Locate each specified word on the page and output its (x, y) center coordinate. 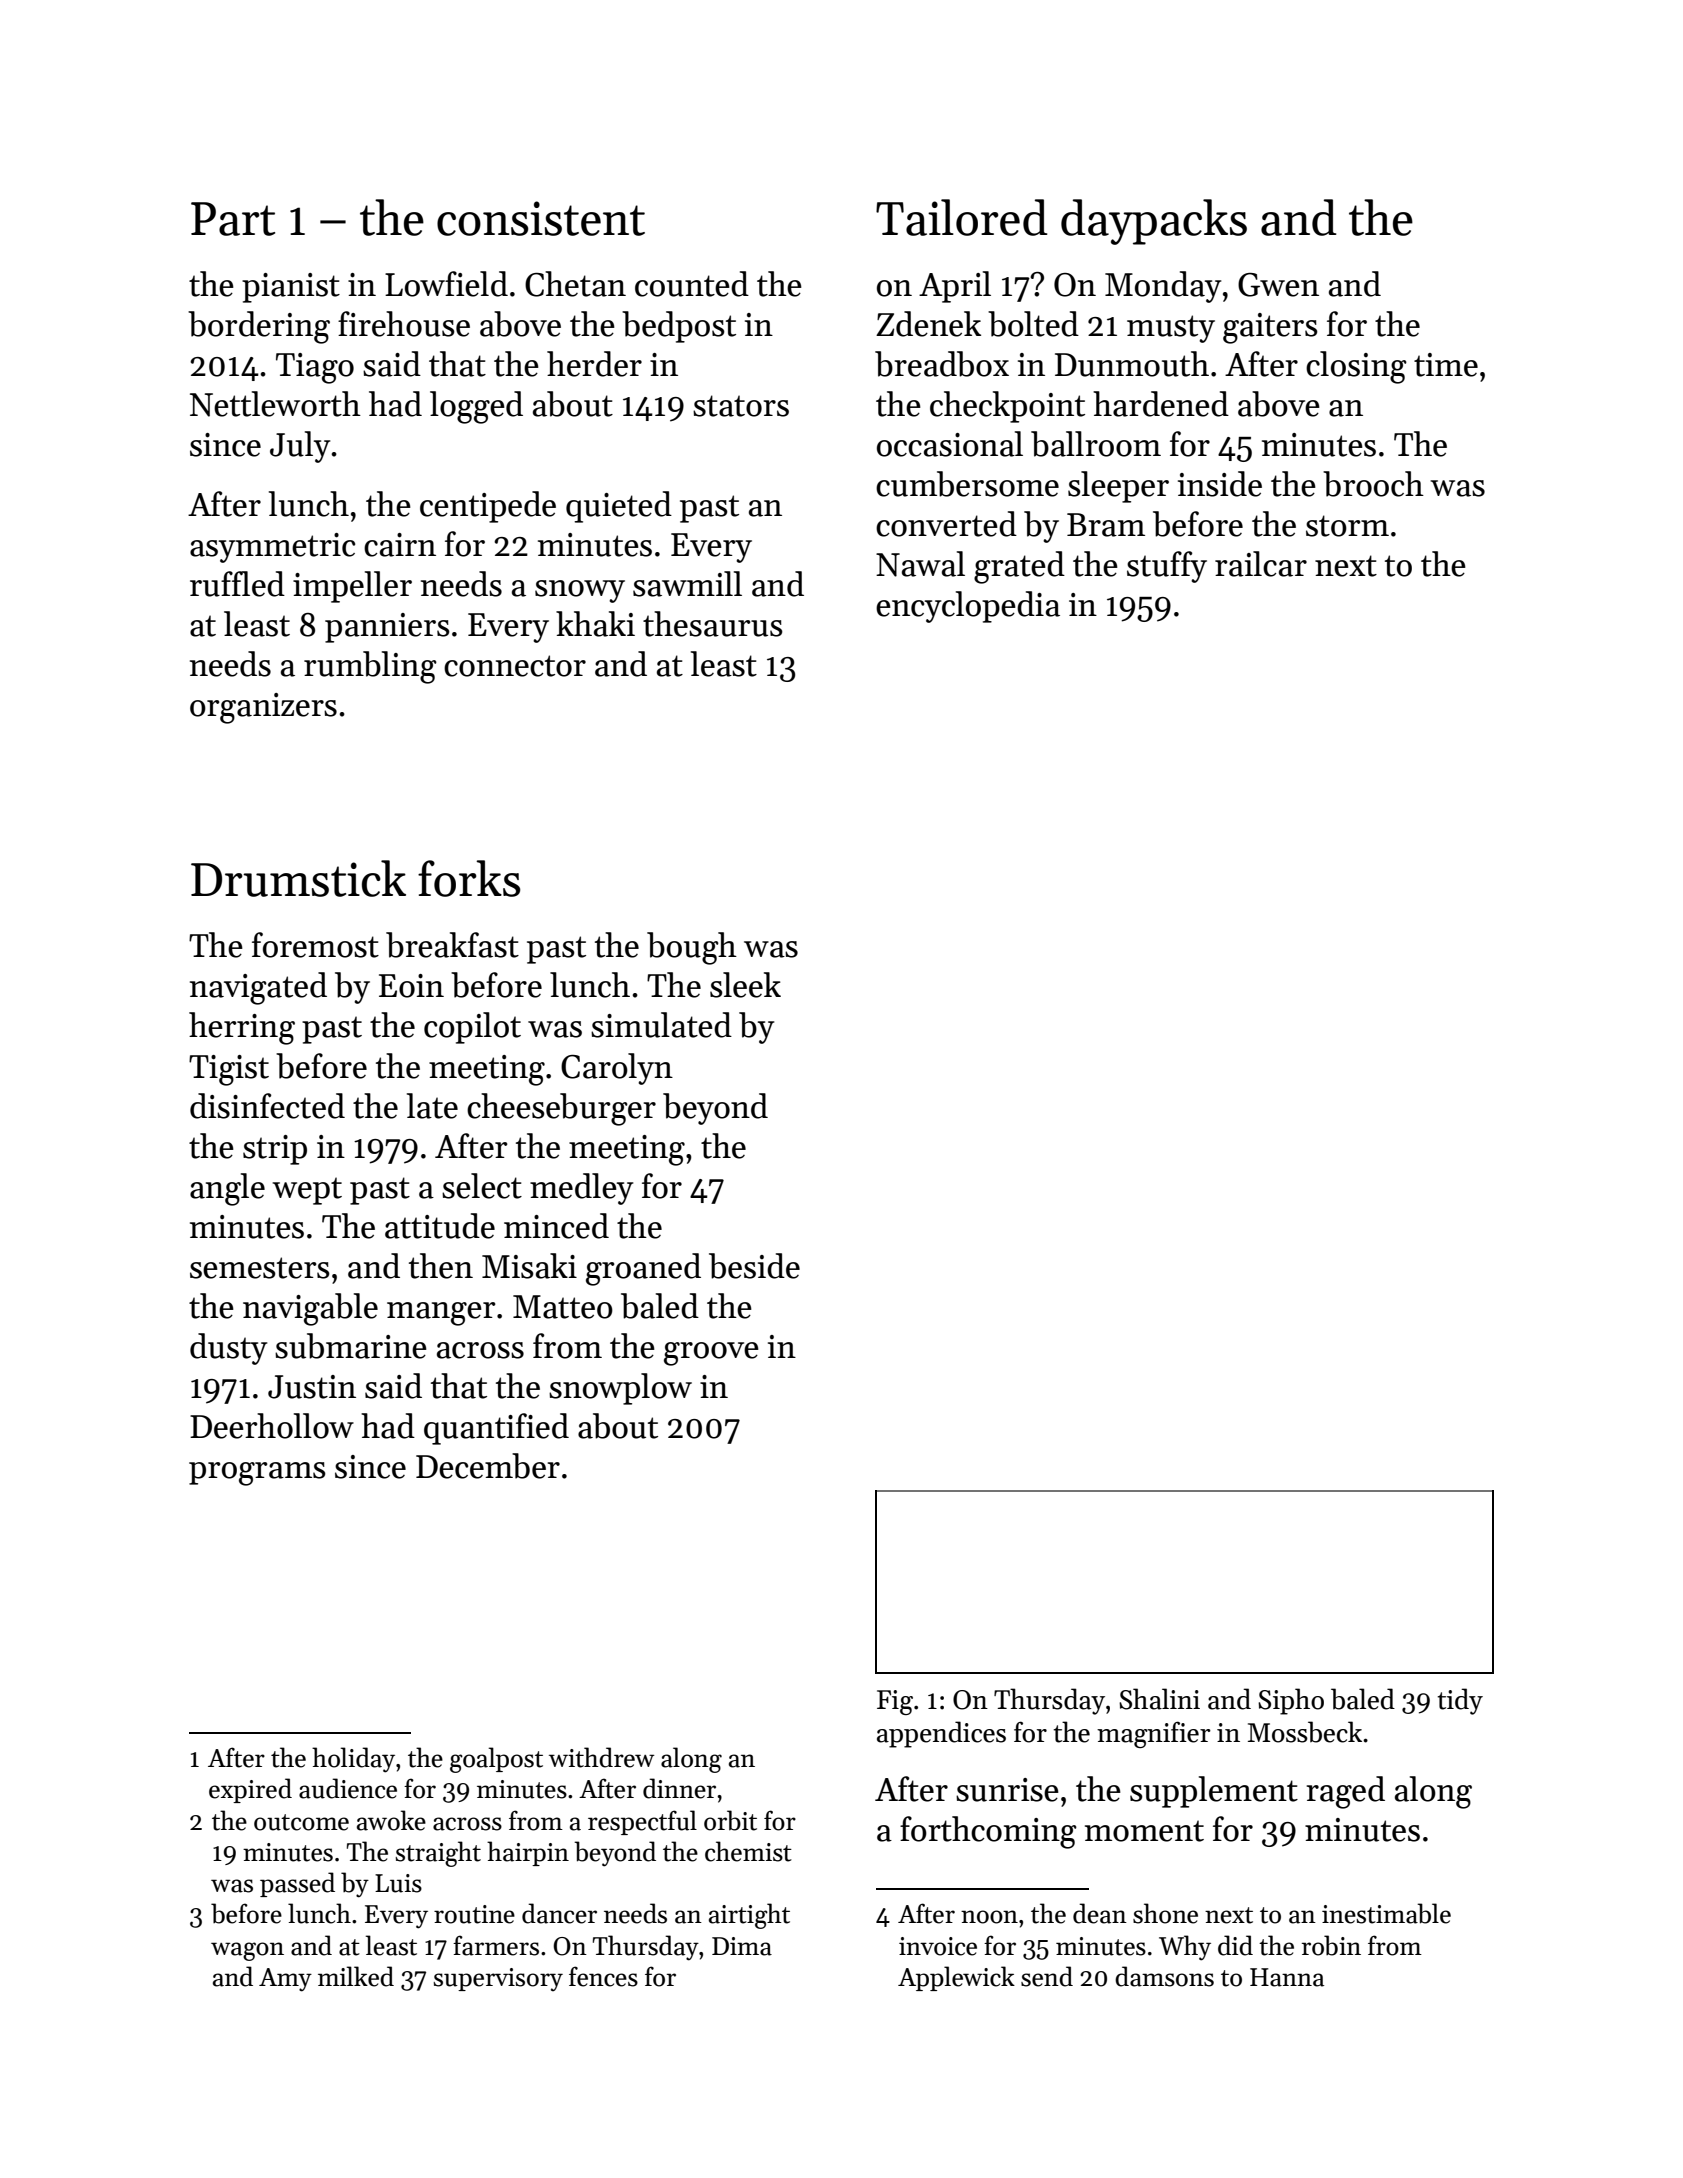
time (1446, 365)
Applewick (956, 1978)
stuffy (1167, 567)
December (488, 1466)
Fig (895, 1702)
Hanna (1287, 1977)
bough (692, 948)
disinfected (267, 1106)
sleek (745, 985)
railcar (1261, 564)
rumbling (370, 667)
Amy (285, 1980)
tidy (1460, 1701)
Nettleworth (275, 404)
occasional (950, 444)
